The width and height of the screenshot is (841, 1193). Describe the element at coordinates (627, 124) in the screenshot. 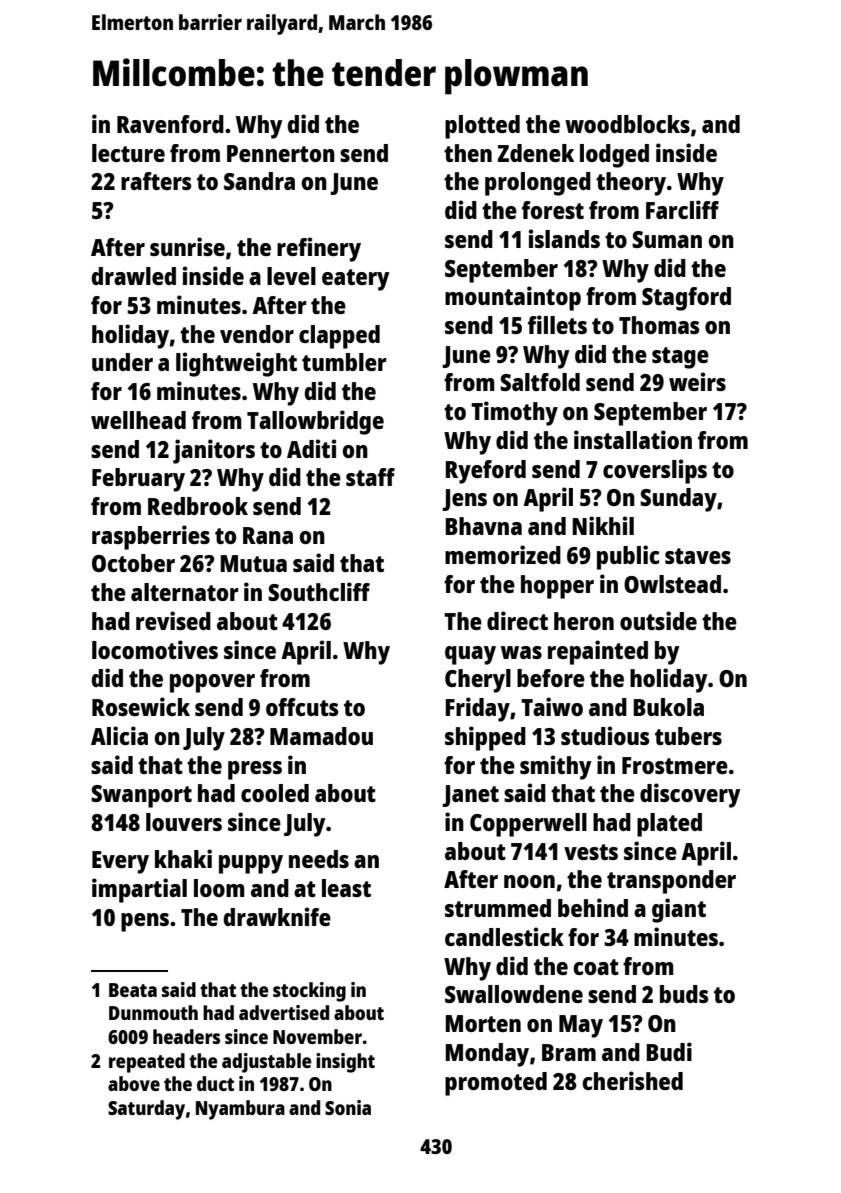

I see `woodblocks` at that location.
